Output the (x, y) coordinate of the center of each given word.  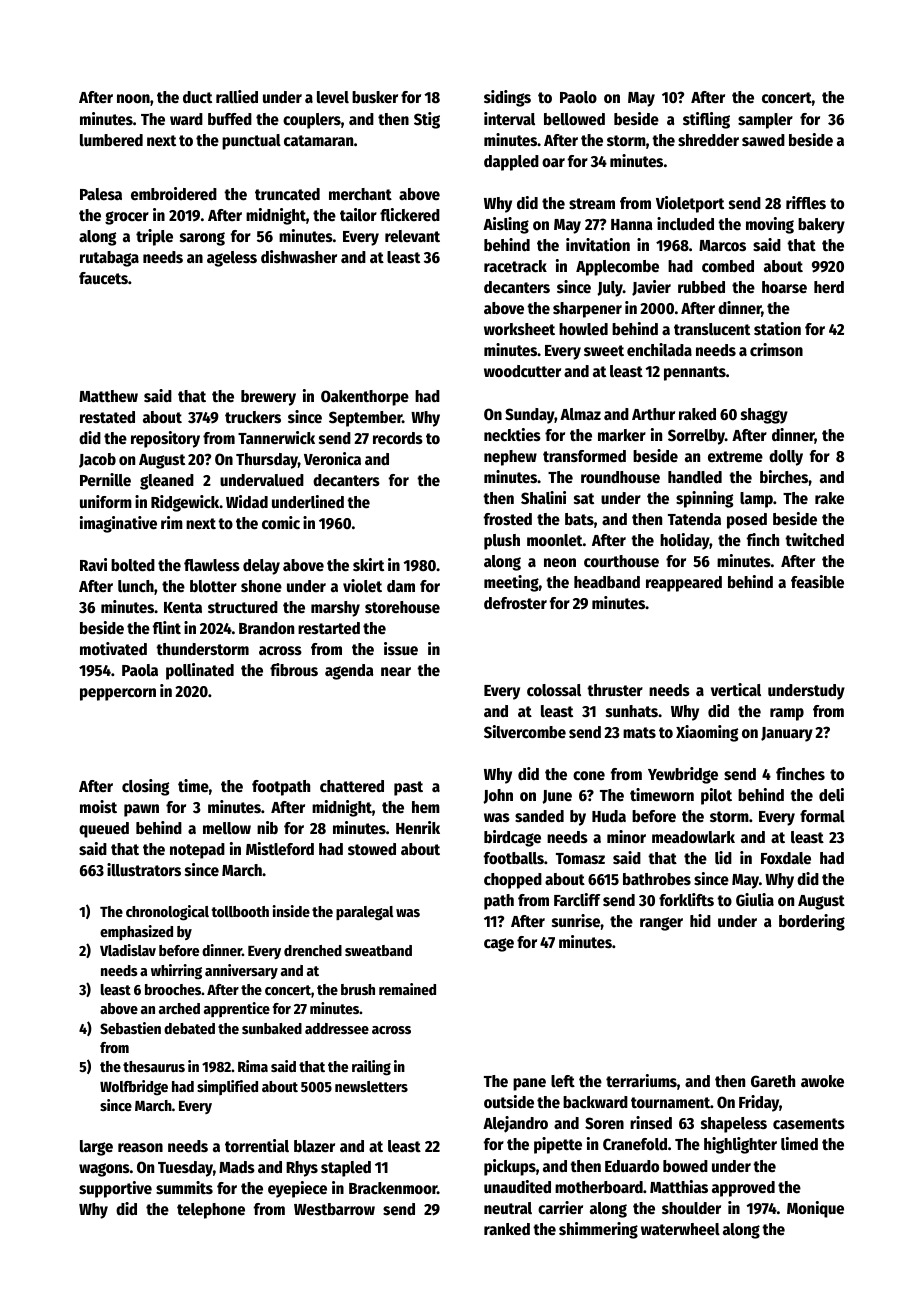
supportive (115, 1189)
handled (695, 477)
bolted (133, 565)
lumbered (111, 140)
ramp (787, 714)
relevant (412, 236)
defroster (515, 603)
